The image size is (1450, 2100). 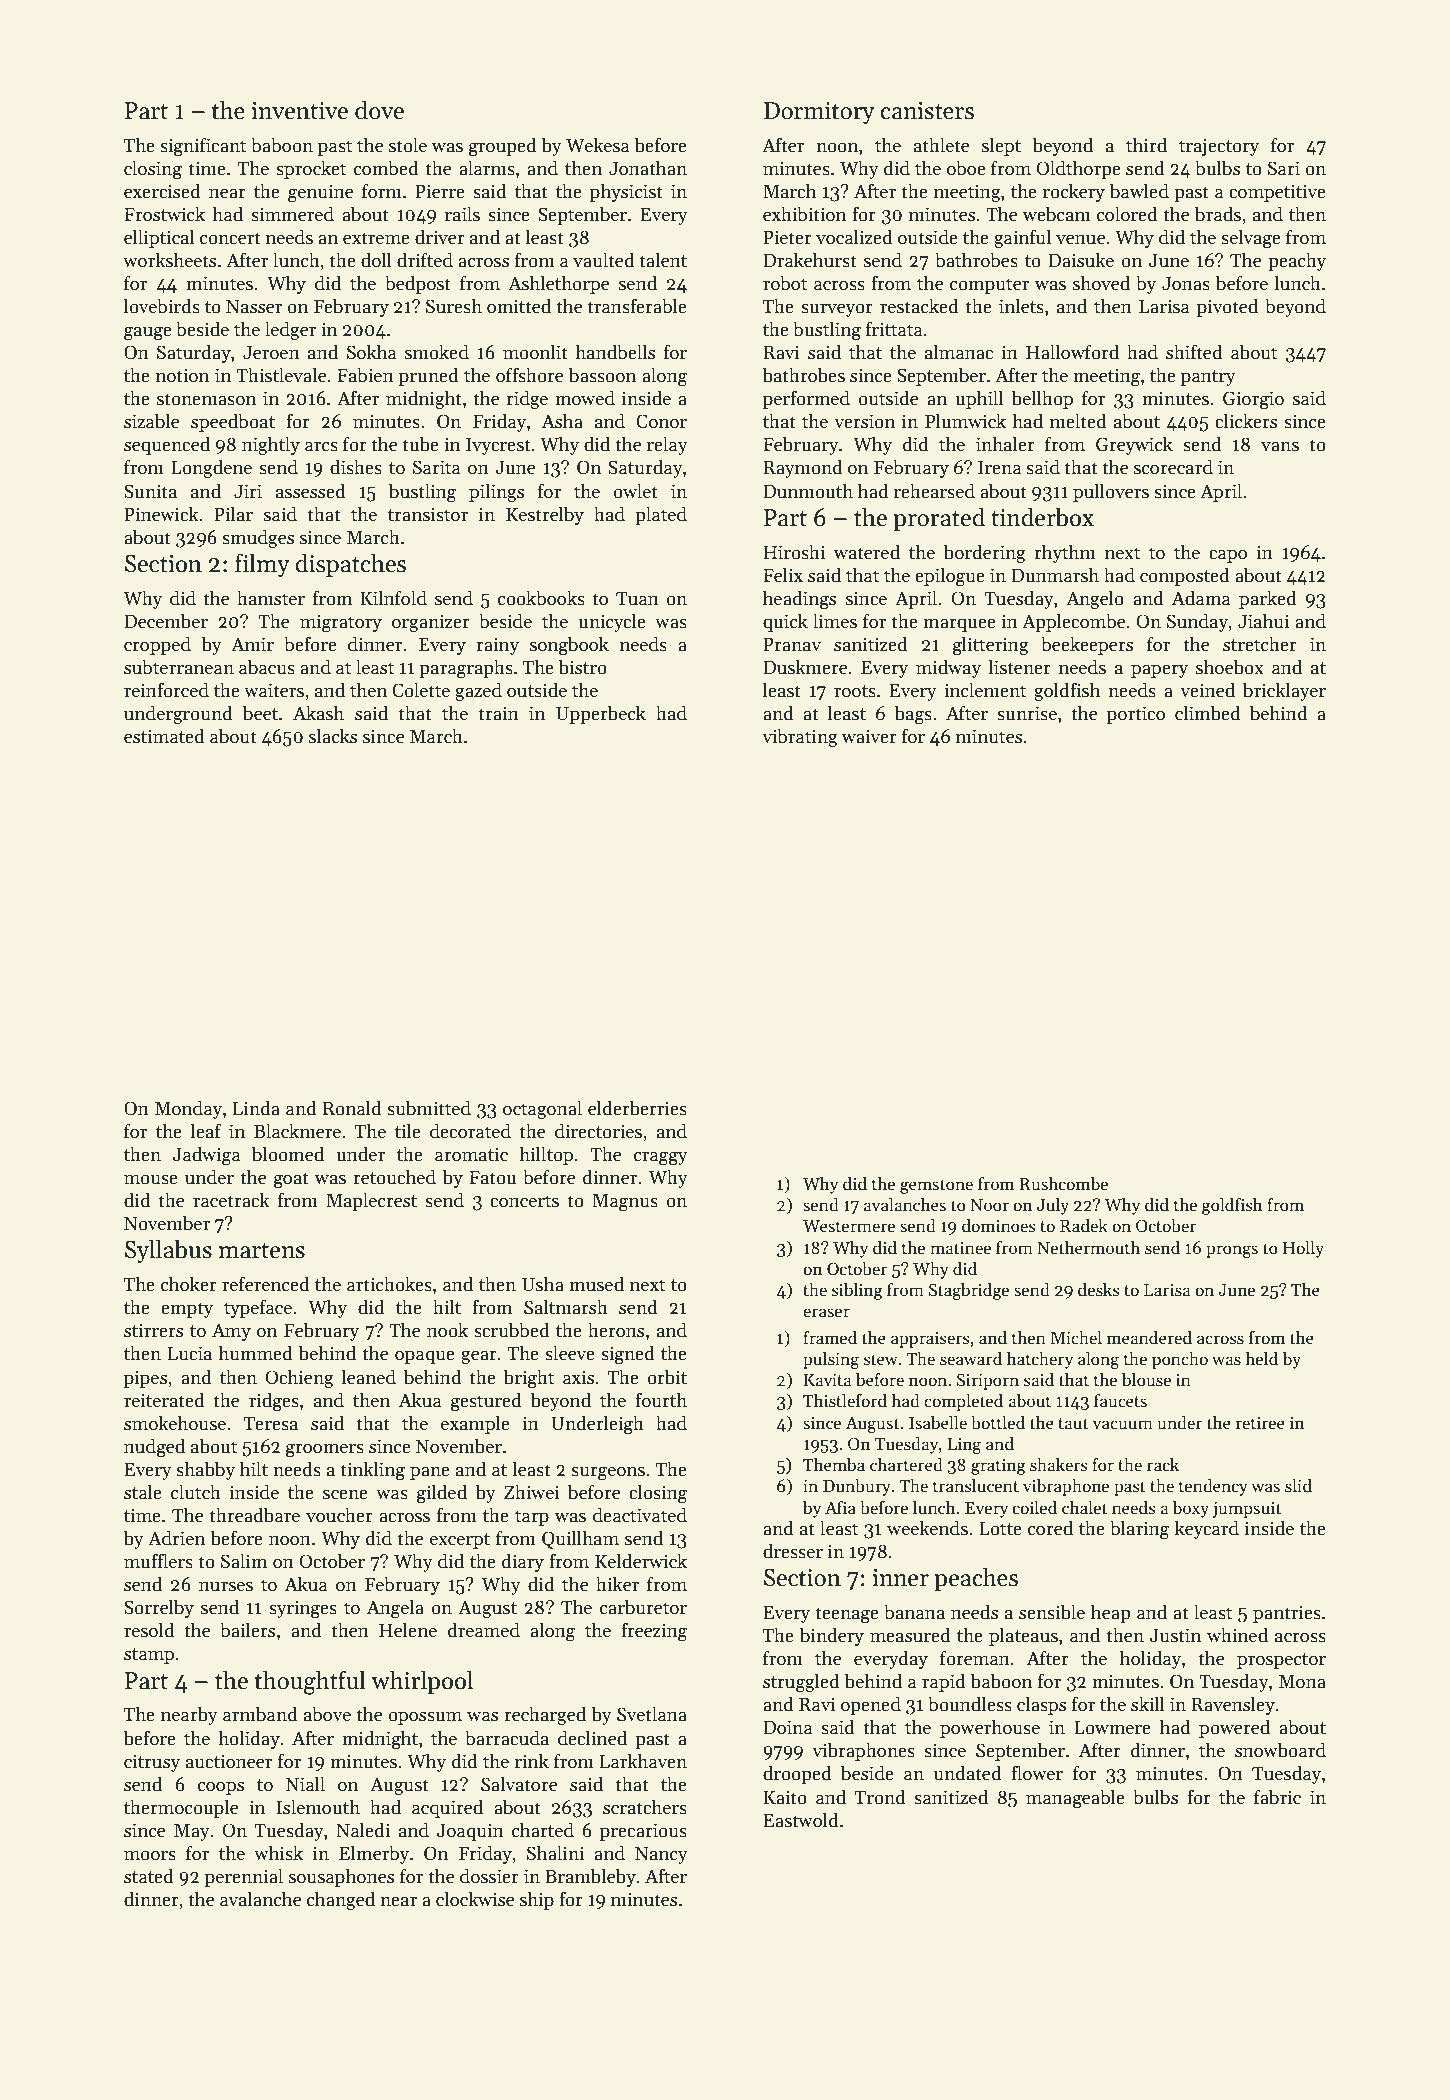 What do you see at coordinates (1073, 1424) in the image?
I see `taut` at bounding box center [1073, 1424].
